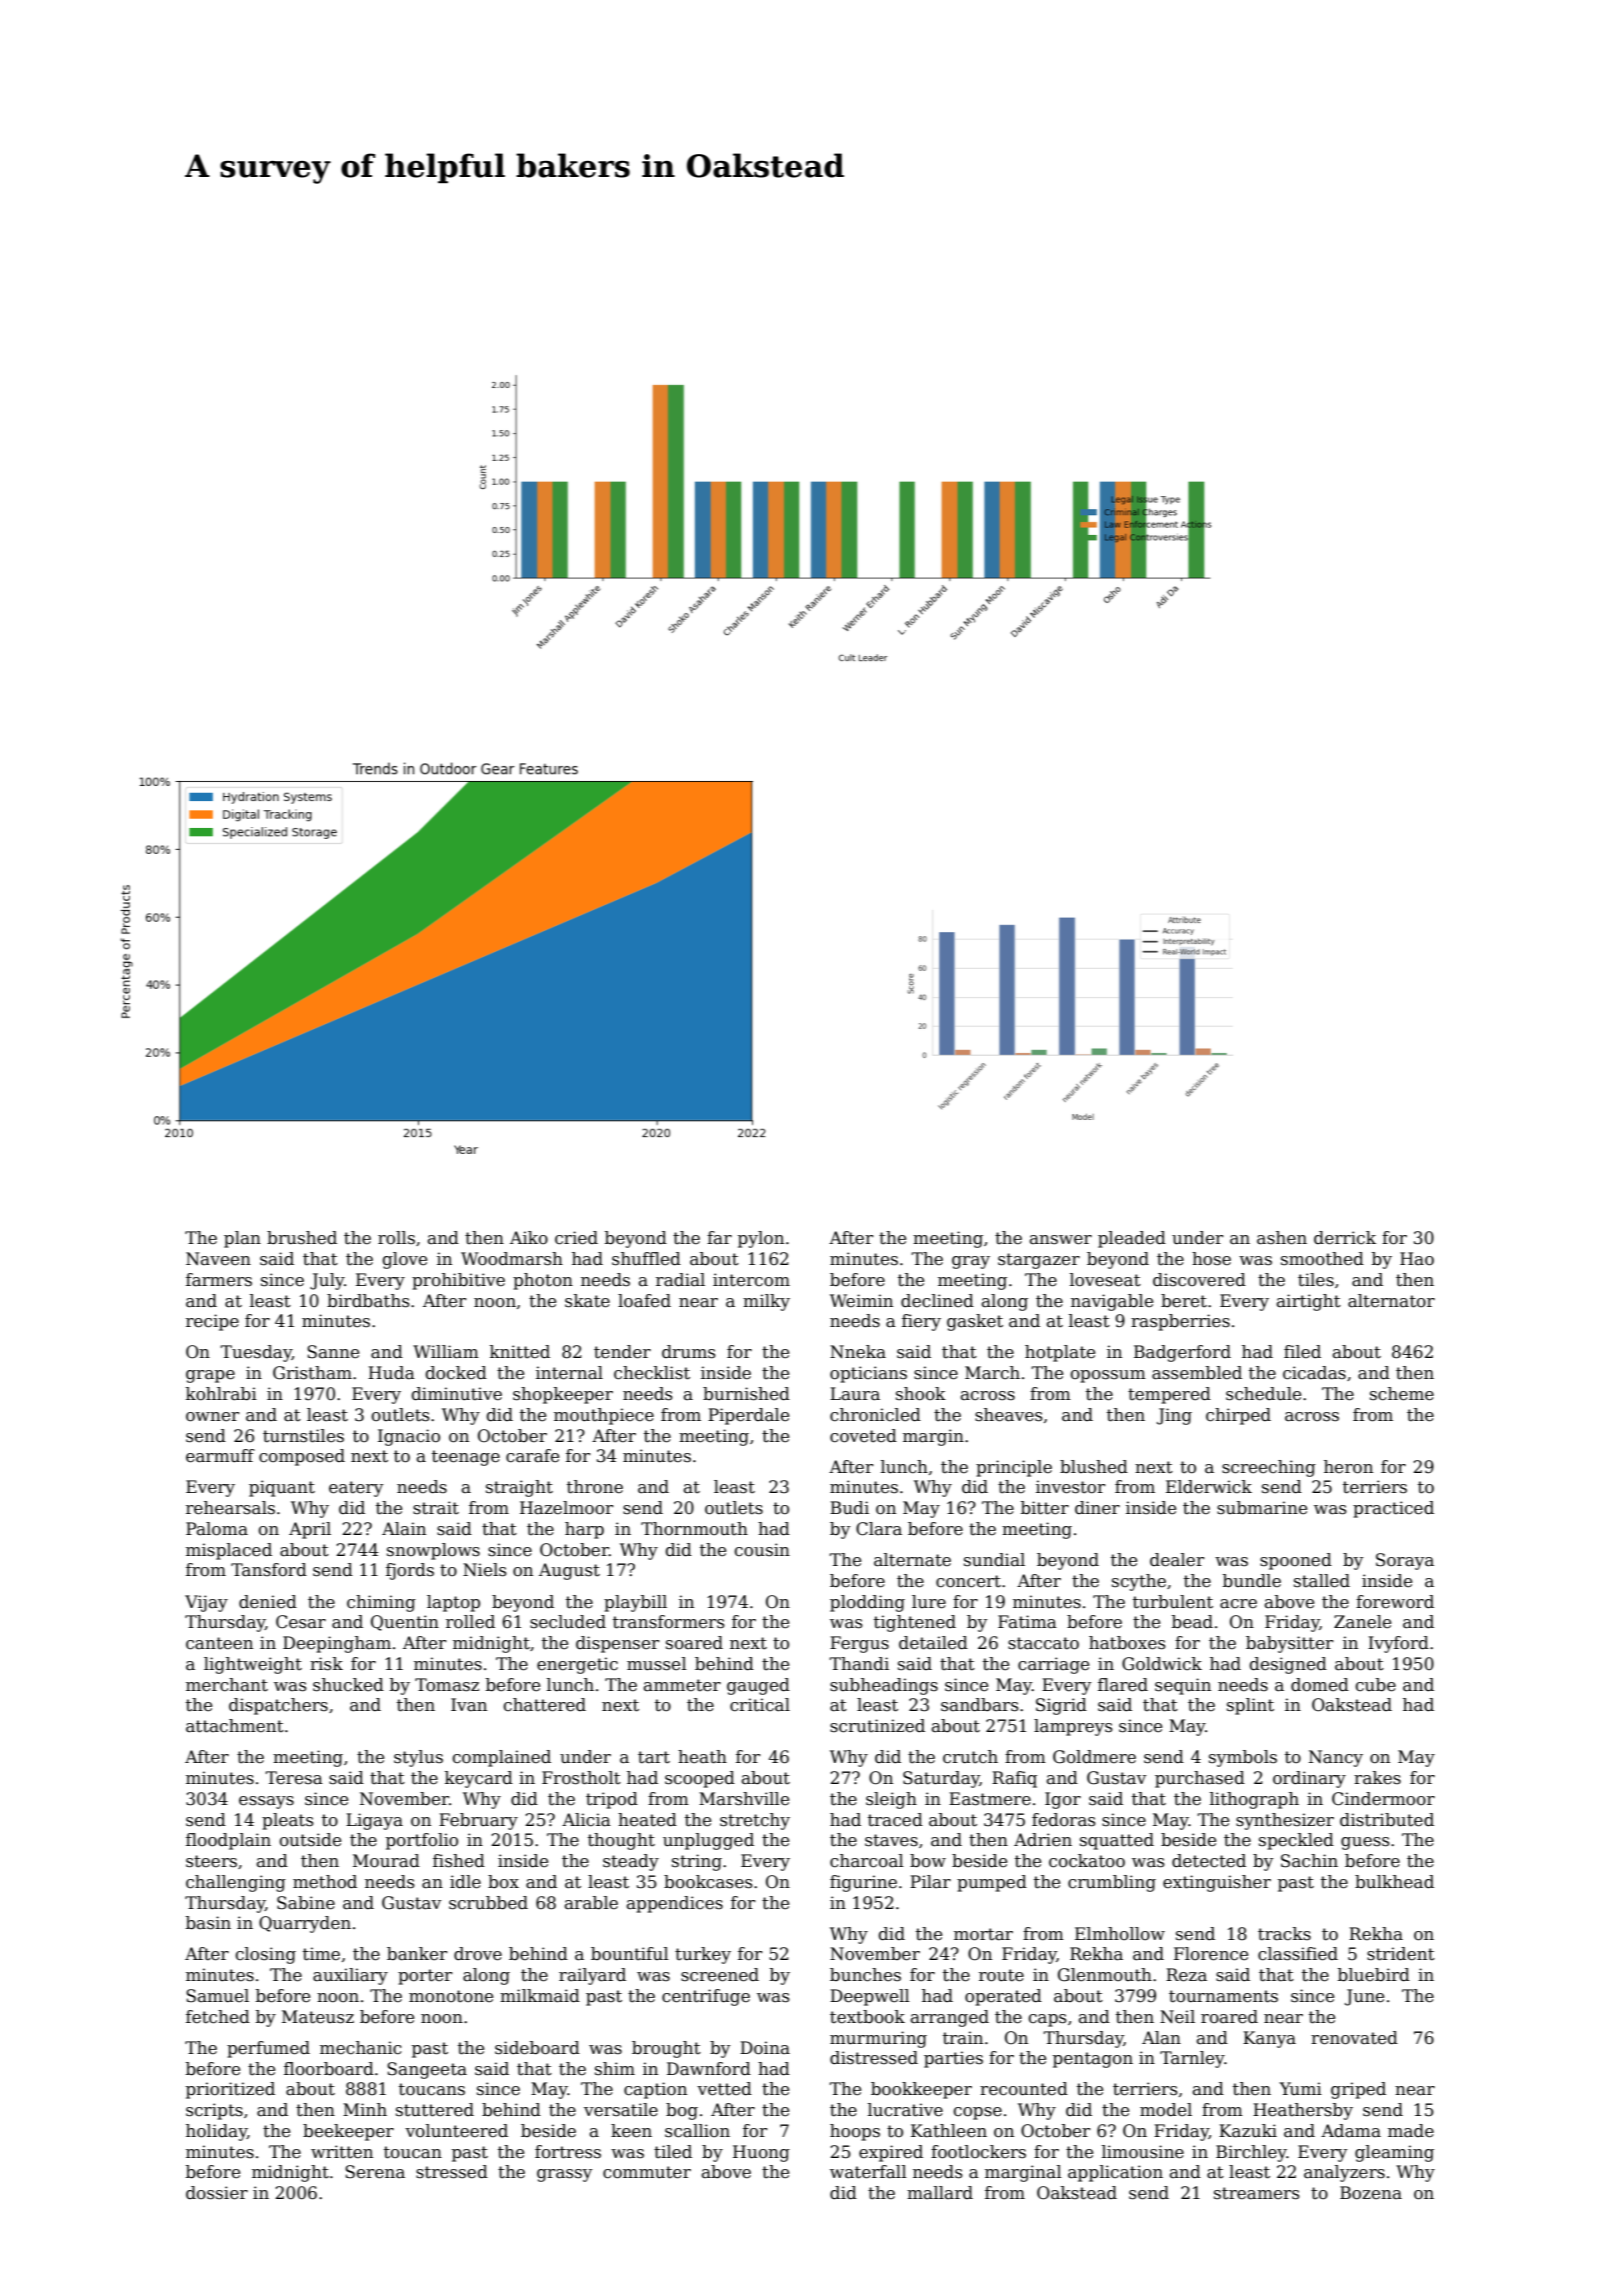  I want to click on waterfall, so click(868, 2172).
